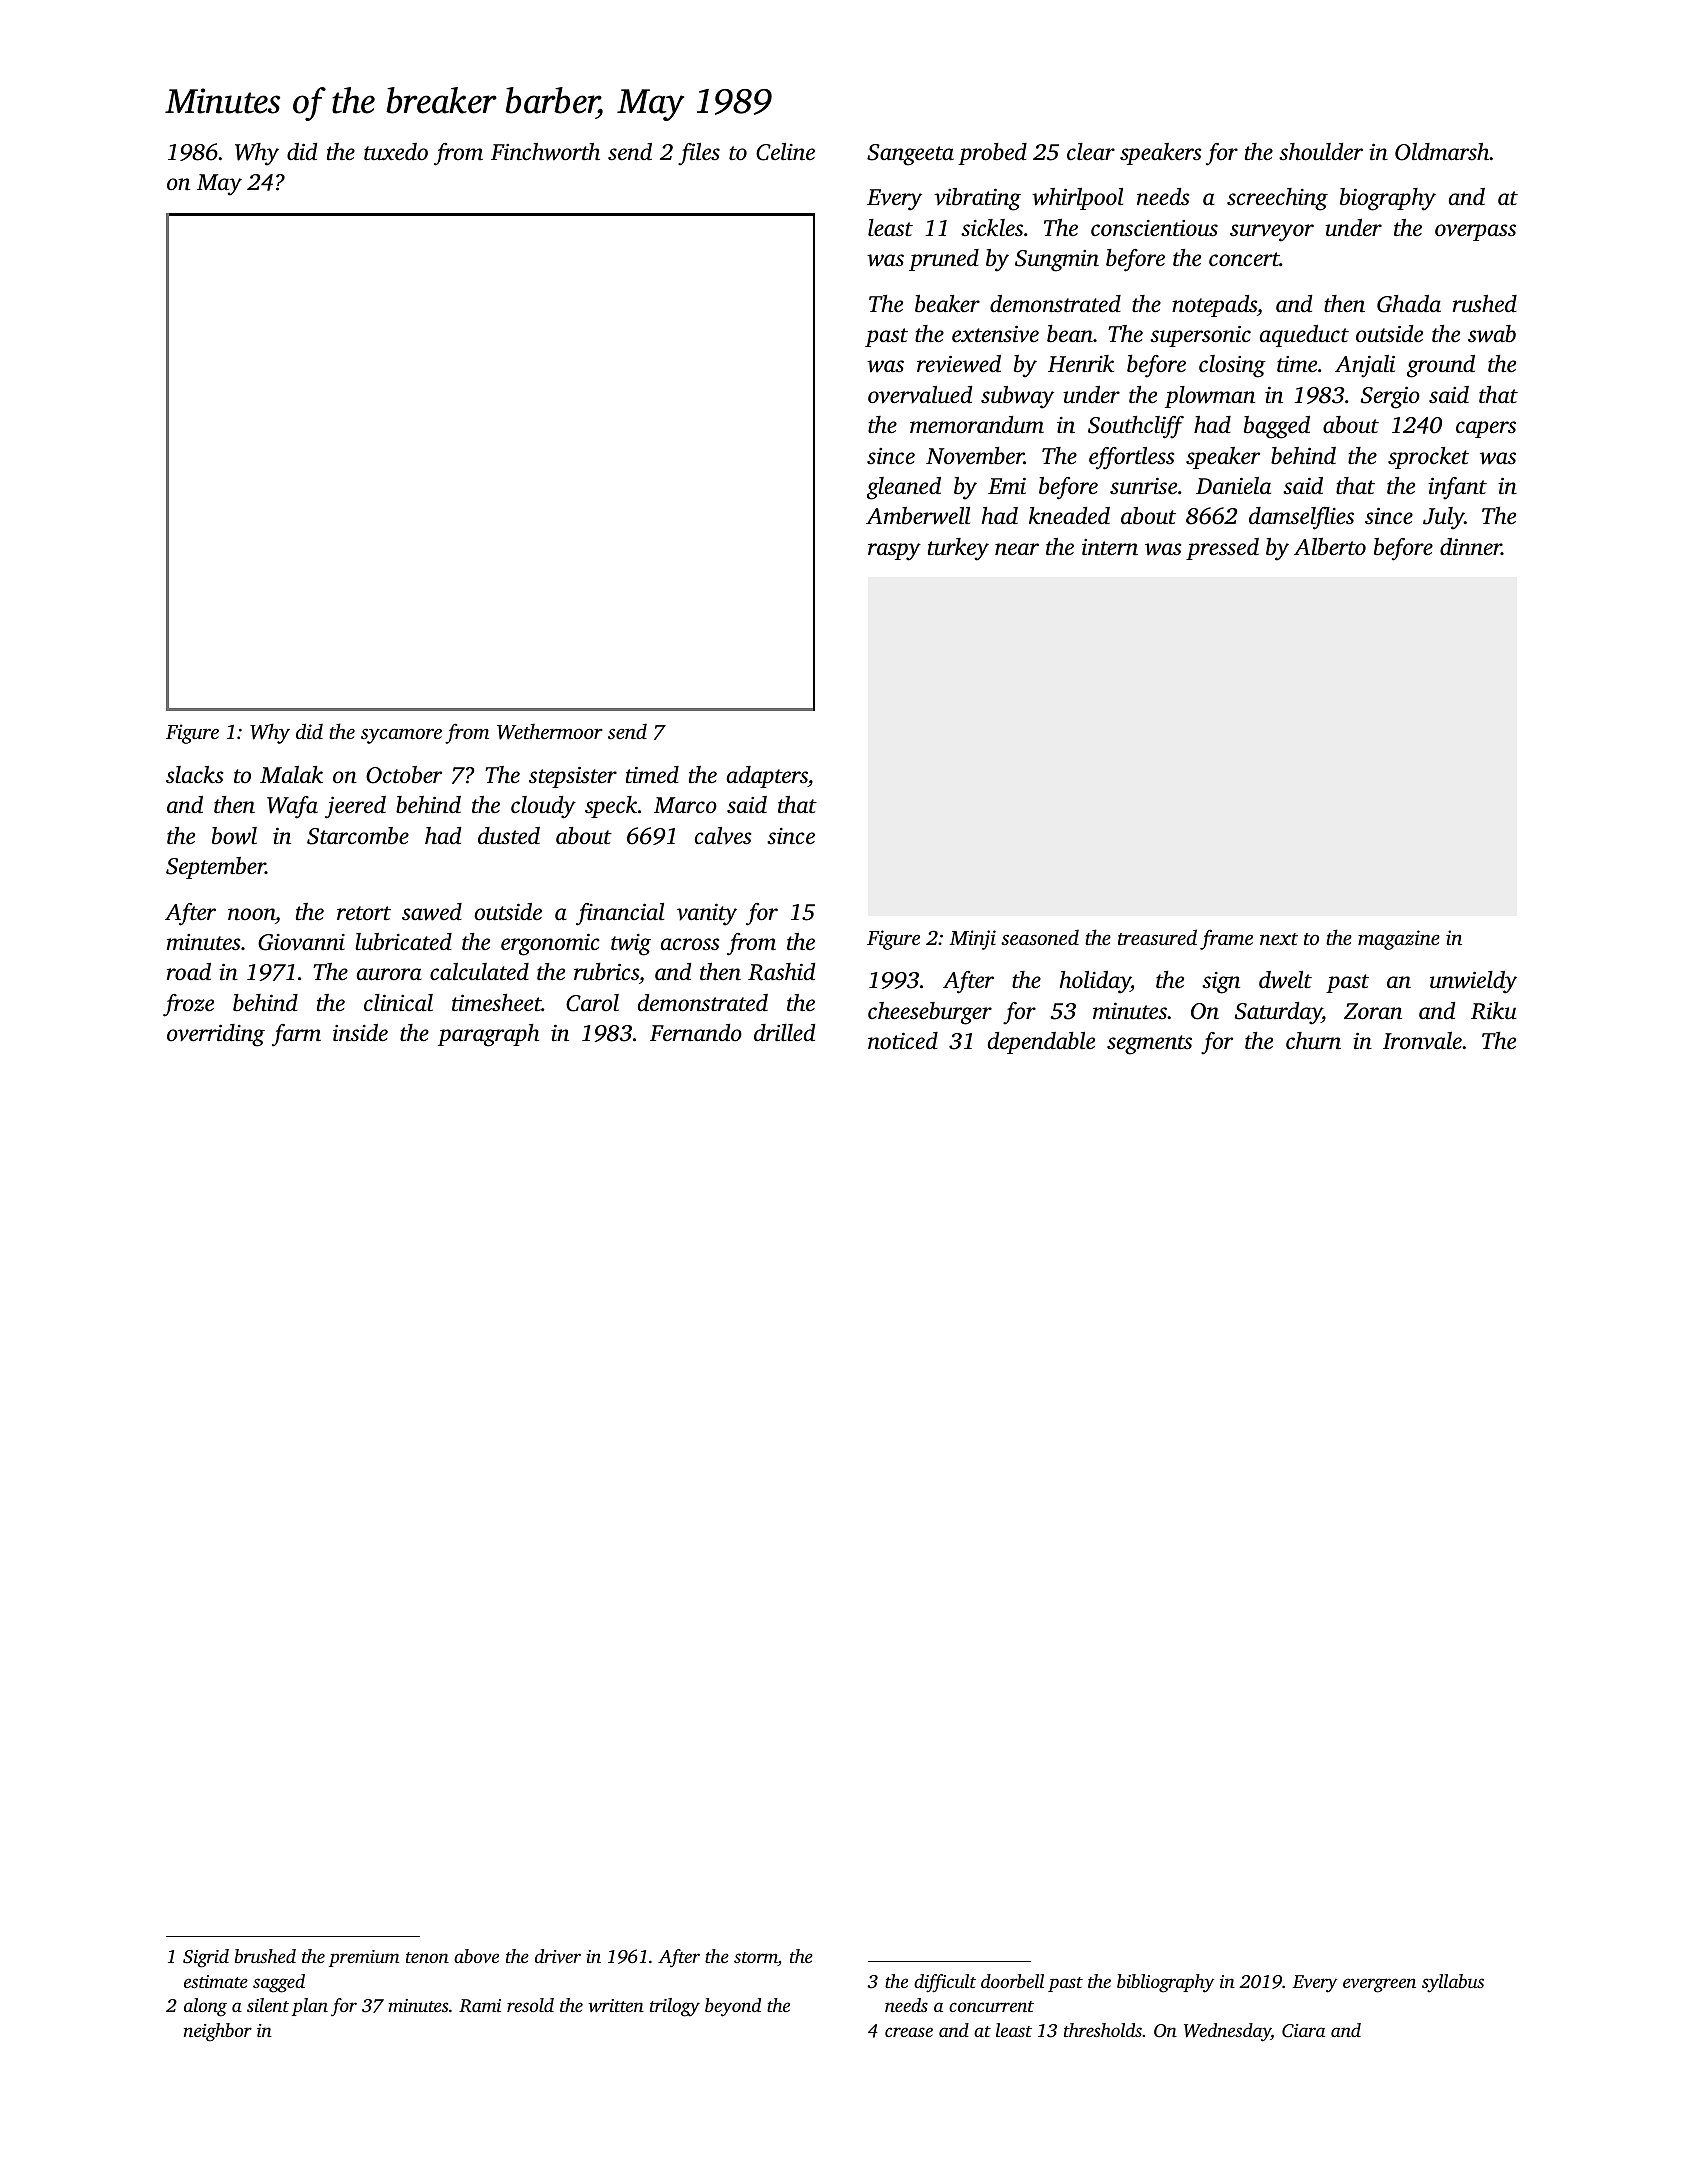 The height and width of the screenshot is (2178, 1683). What do you see at coordinates (1473, 982) in the screenshot?
I see `unwieldy` at bounding box center [1473, 982].
